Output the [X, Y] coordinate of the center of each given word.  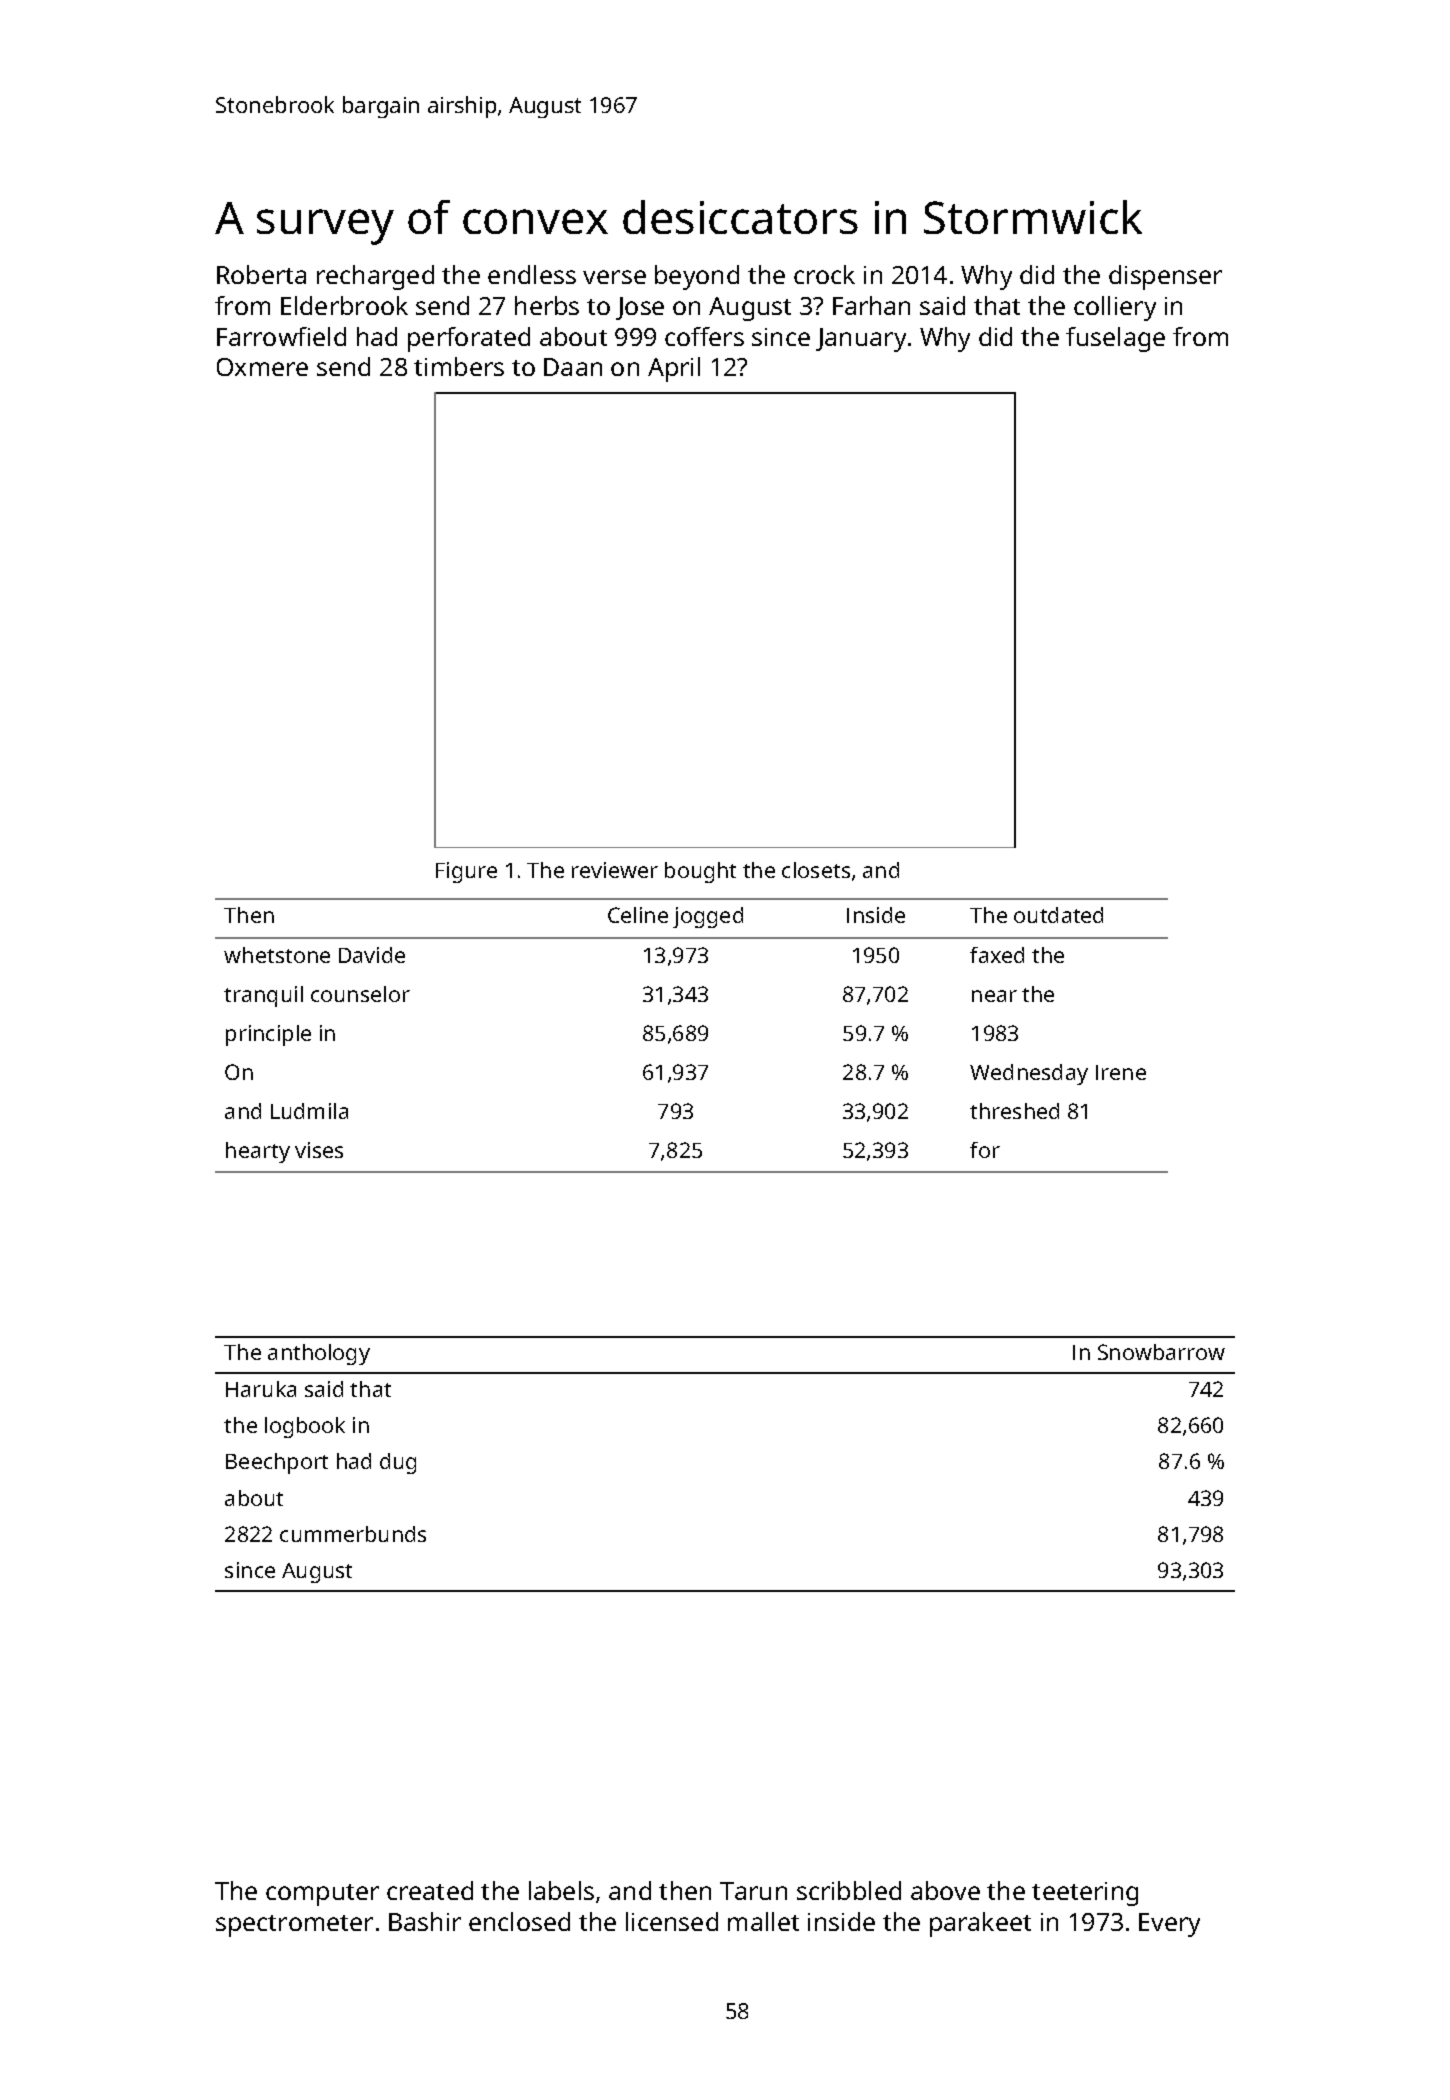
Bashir [425, 1921]
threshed [1014, 1111]
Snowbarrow [1161, 1352]
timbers [459, 366]
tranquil [263, 996]
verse [614, 277]
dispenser [1165, 277]
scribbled [849, 1890]
